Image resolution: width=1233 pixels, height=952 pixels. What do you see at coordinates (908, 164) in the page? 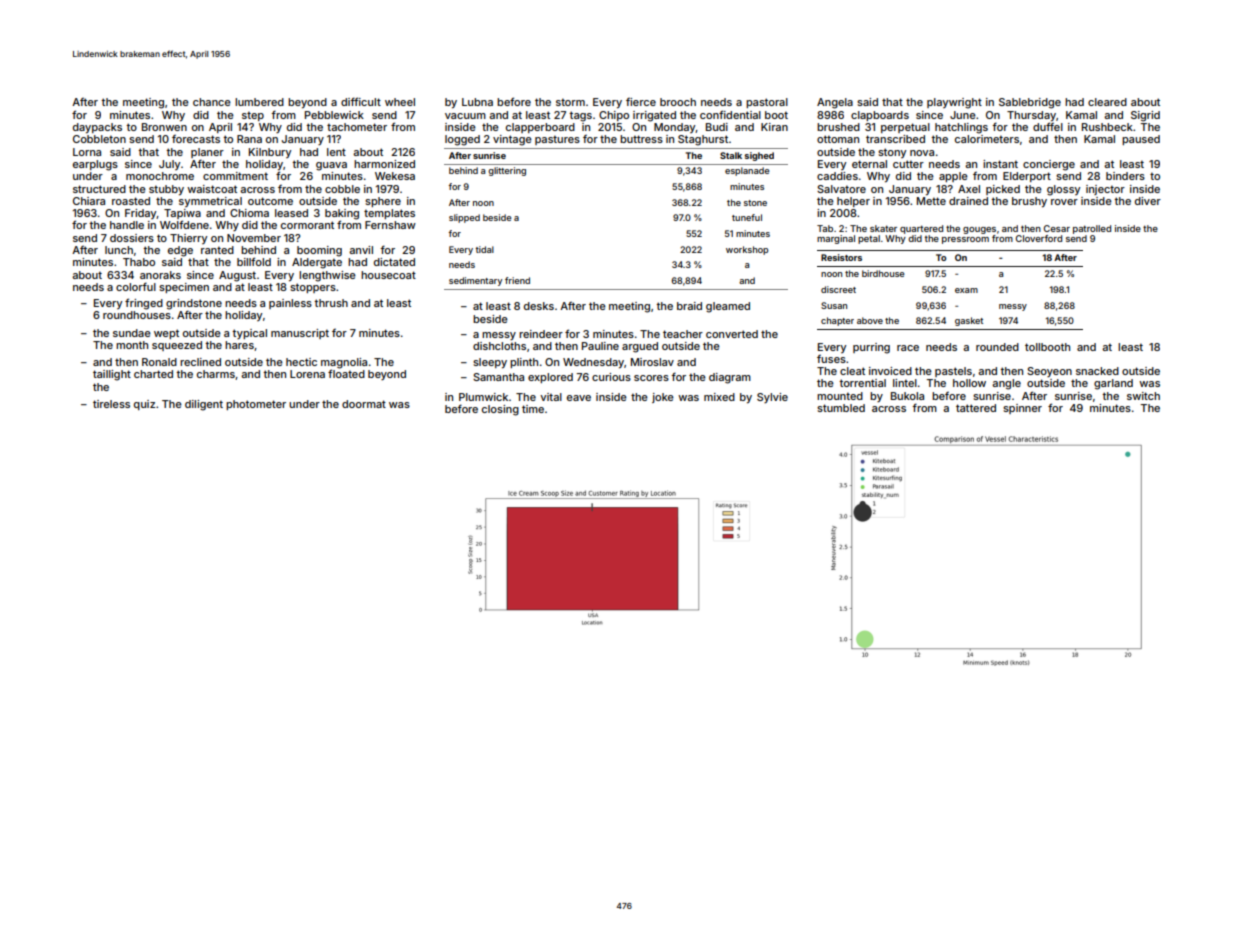
I see `cutter` at bounding box center [908, 164].
